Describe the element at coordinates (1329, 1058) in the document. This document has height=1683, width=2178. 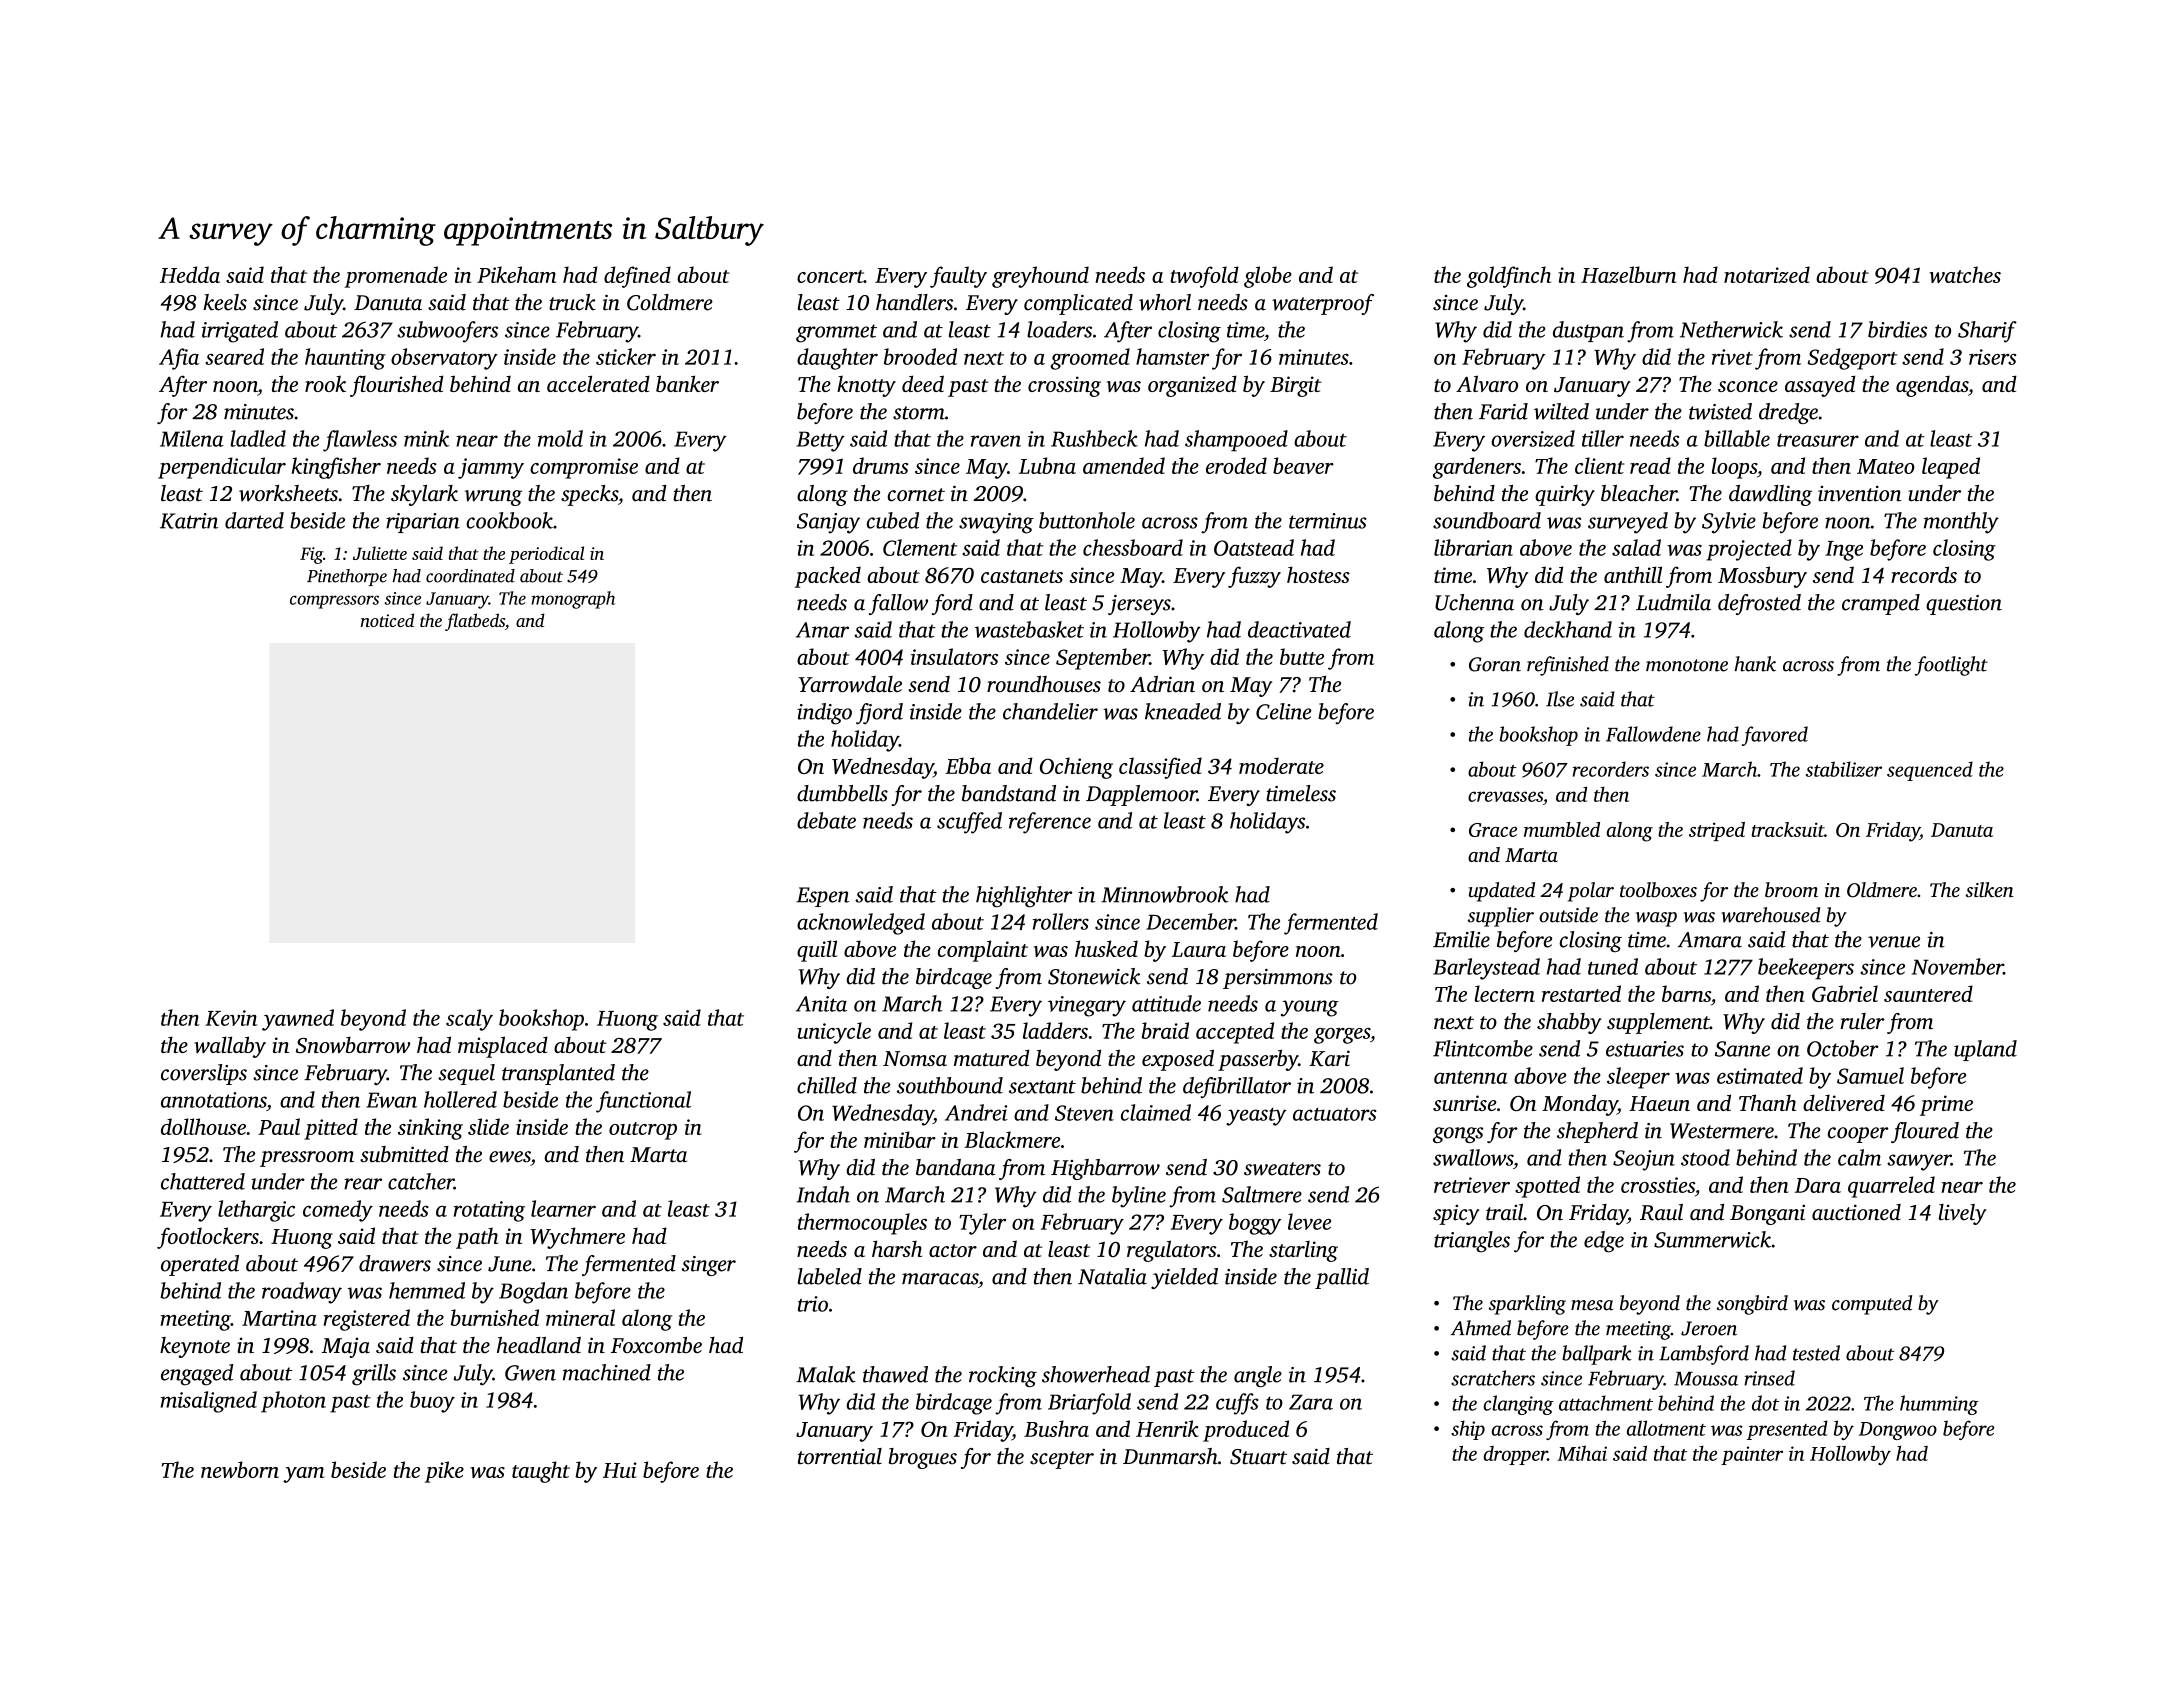
I see `Kari` at that location.
